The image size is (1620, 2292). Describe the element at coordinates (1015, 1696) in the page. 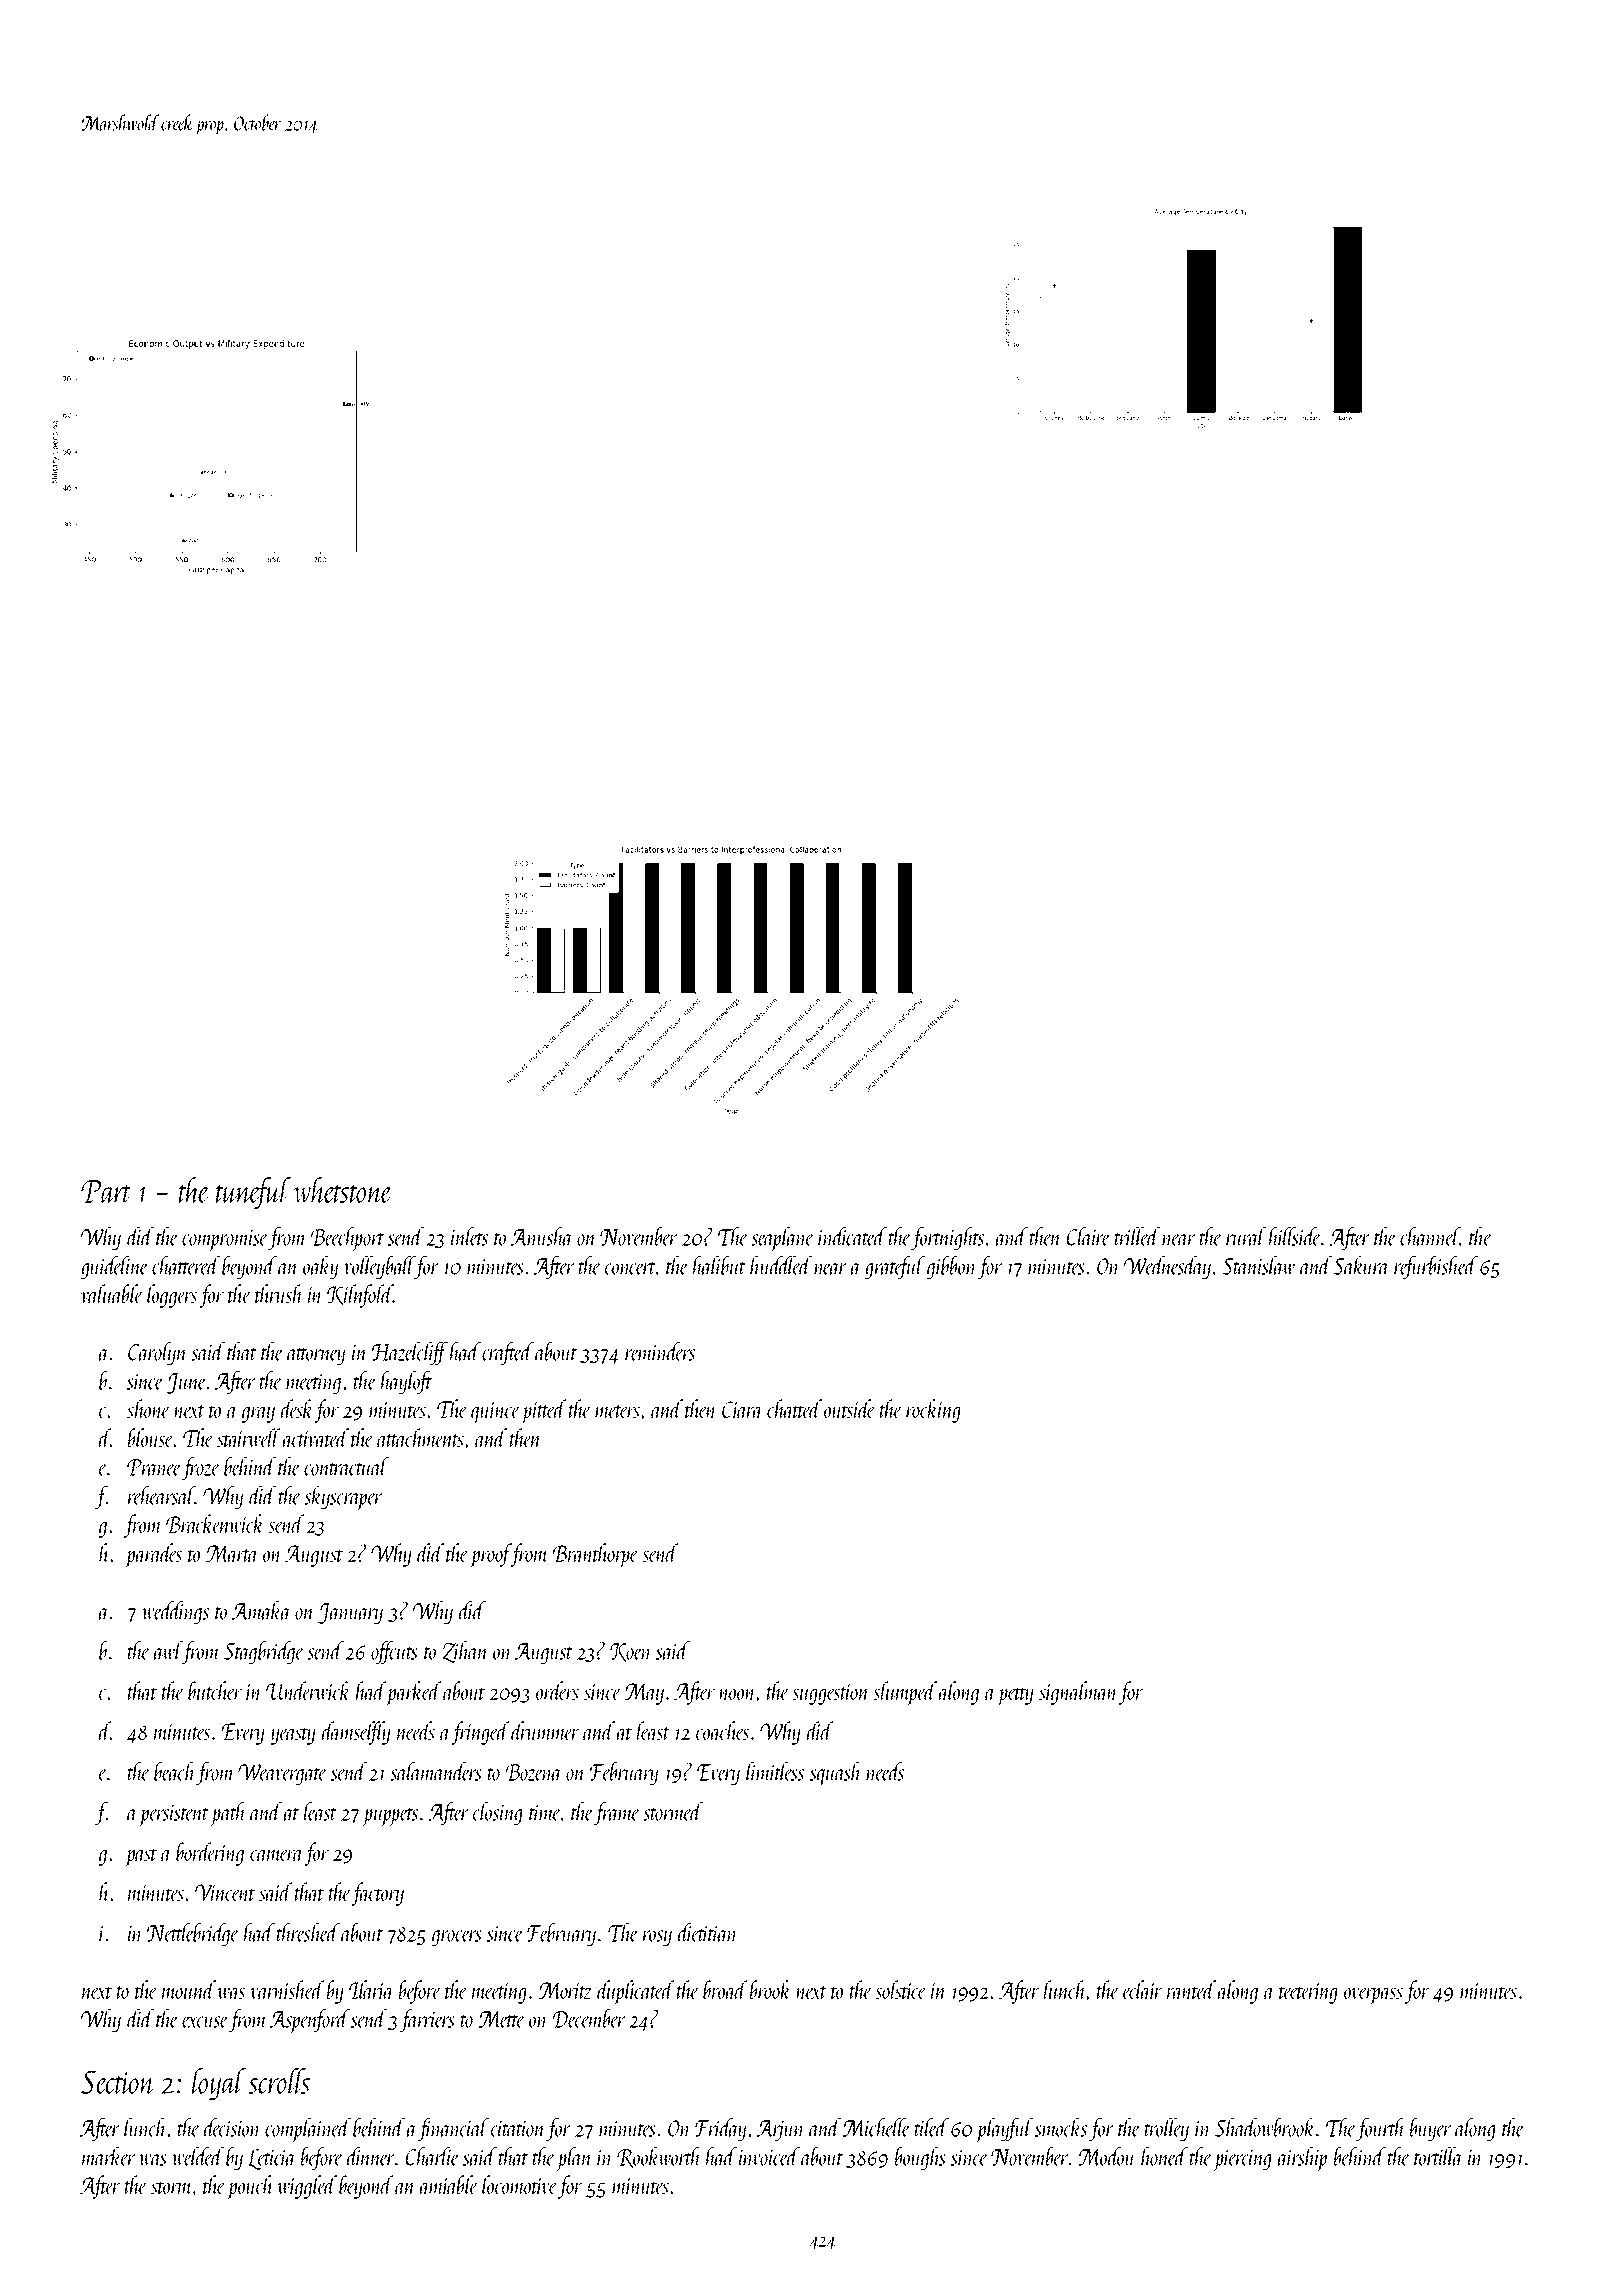

I see `petty` at that location.
